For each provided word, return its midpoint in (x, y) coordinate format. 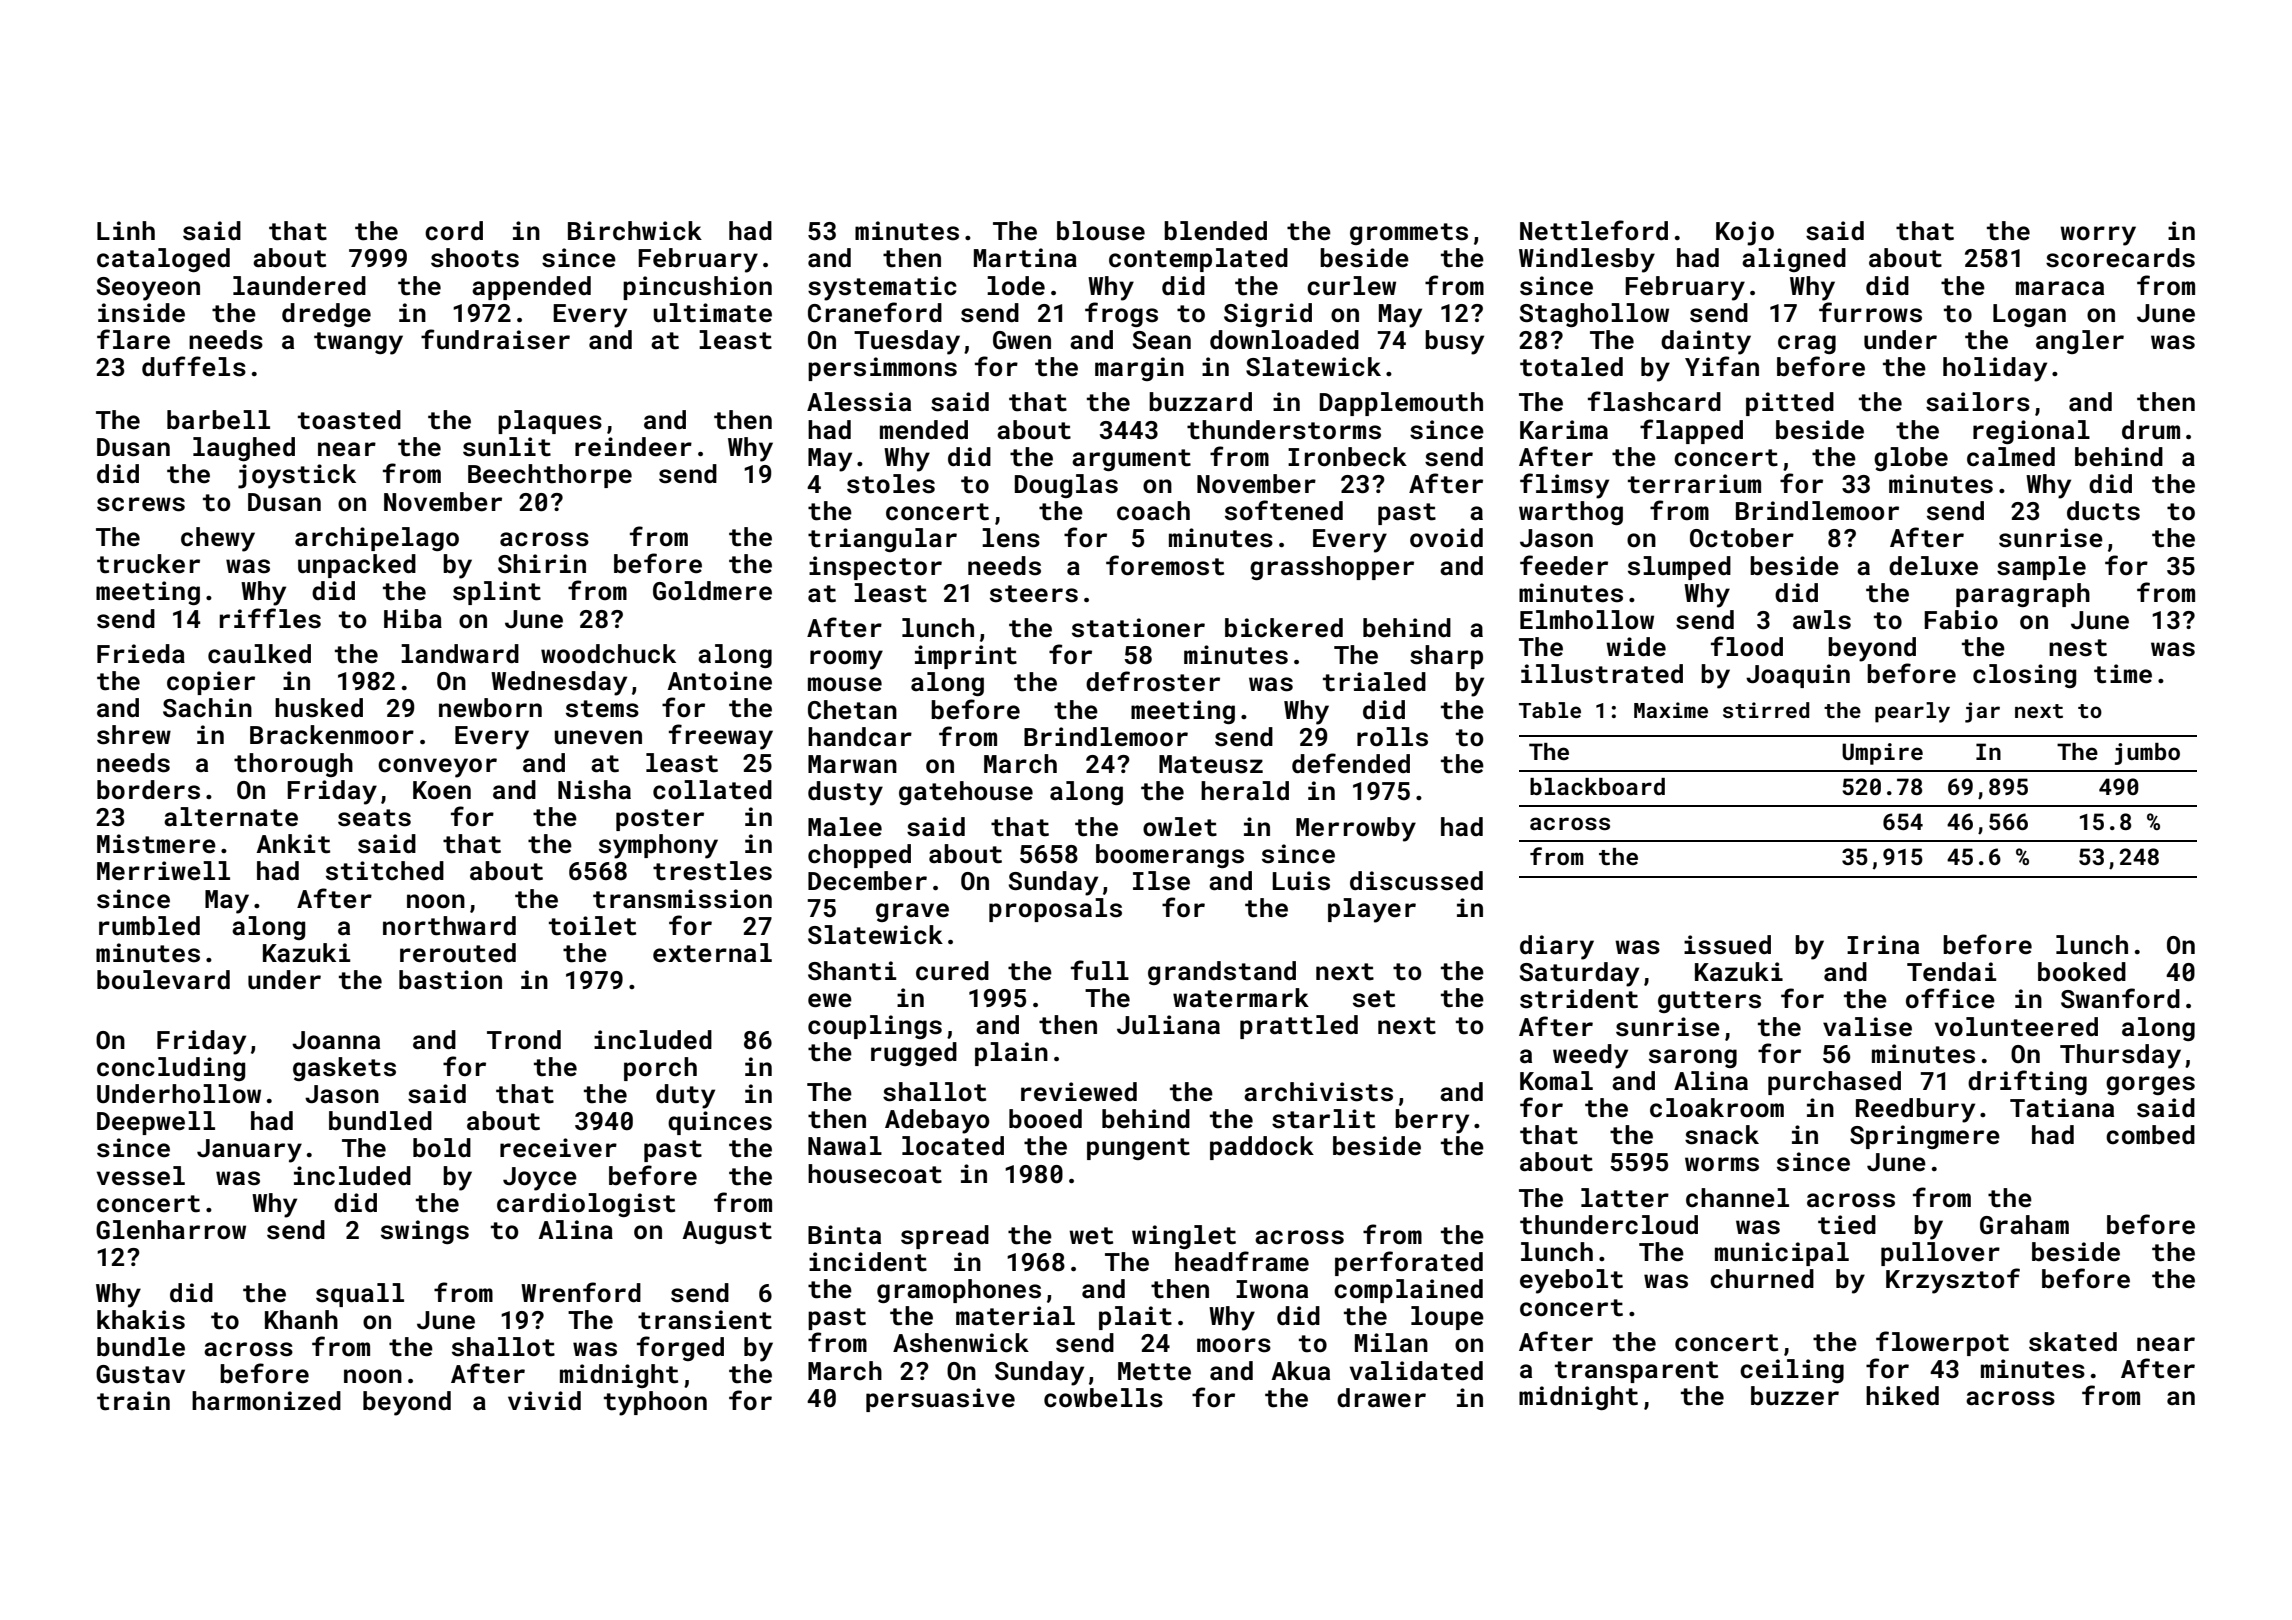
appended (531, 288)
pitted (1790, 404)
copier (211, 683)
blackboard (1597, 786)
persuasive (940, 1400)
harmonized (266, 1400)
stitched (385, 871)
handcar (860, 737)
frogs (1121, 314)
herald (1245, 791)
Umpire (1882, 754)
